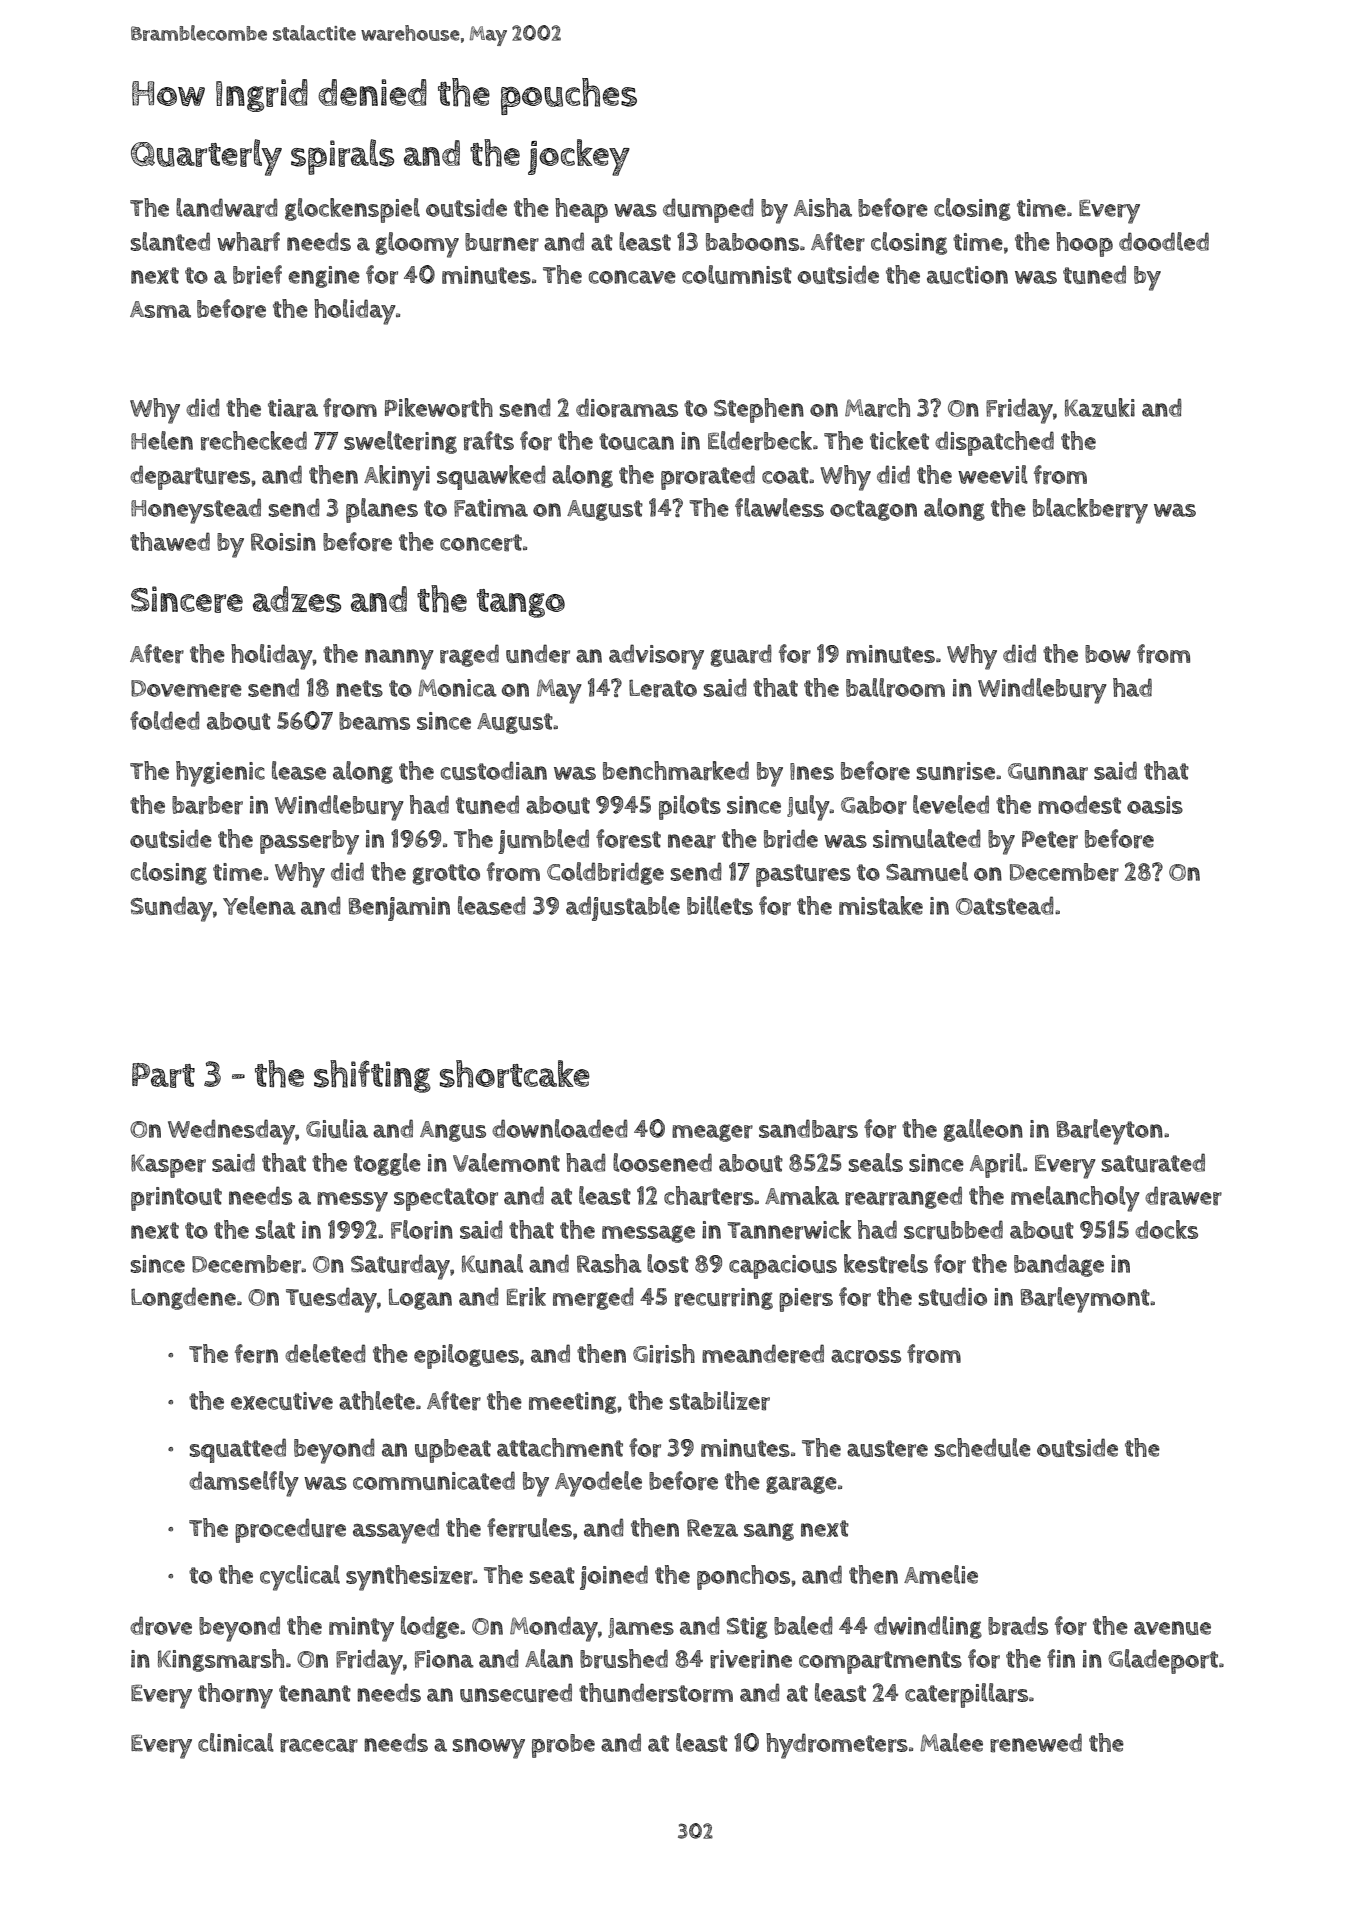 This page has height=1916, width=1355. What do you see at coordinates (293, 408) in the page?
I see `tiara` at bounding box center [293, 408].
